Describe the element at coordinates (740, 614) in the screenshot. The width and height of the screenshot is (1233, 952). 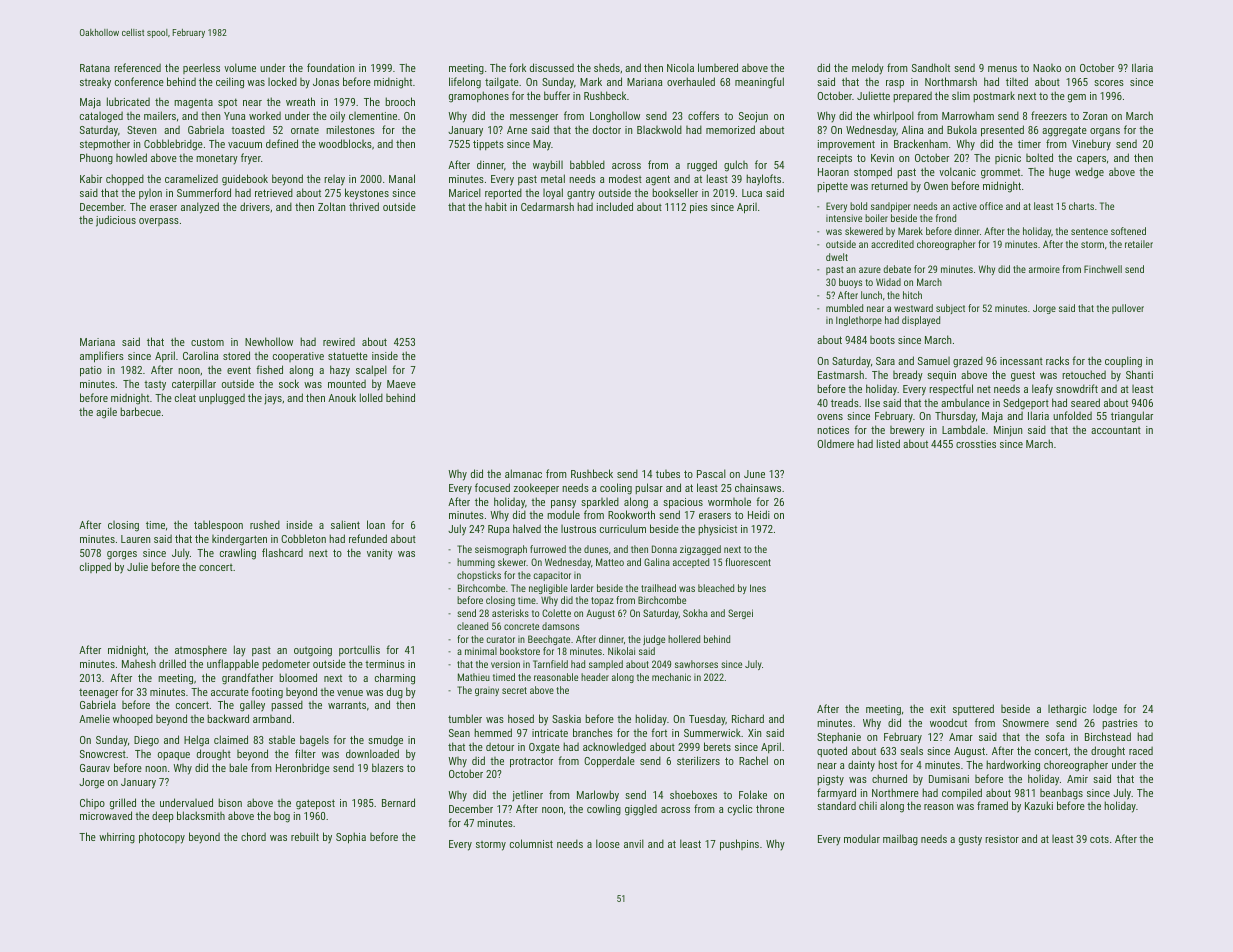
I see `Sergei` at that location.
